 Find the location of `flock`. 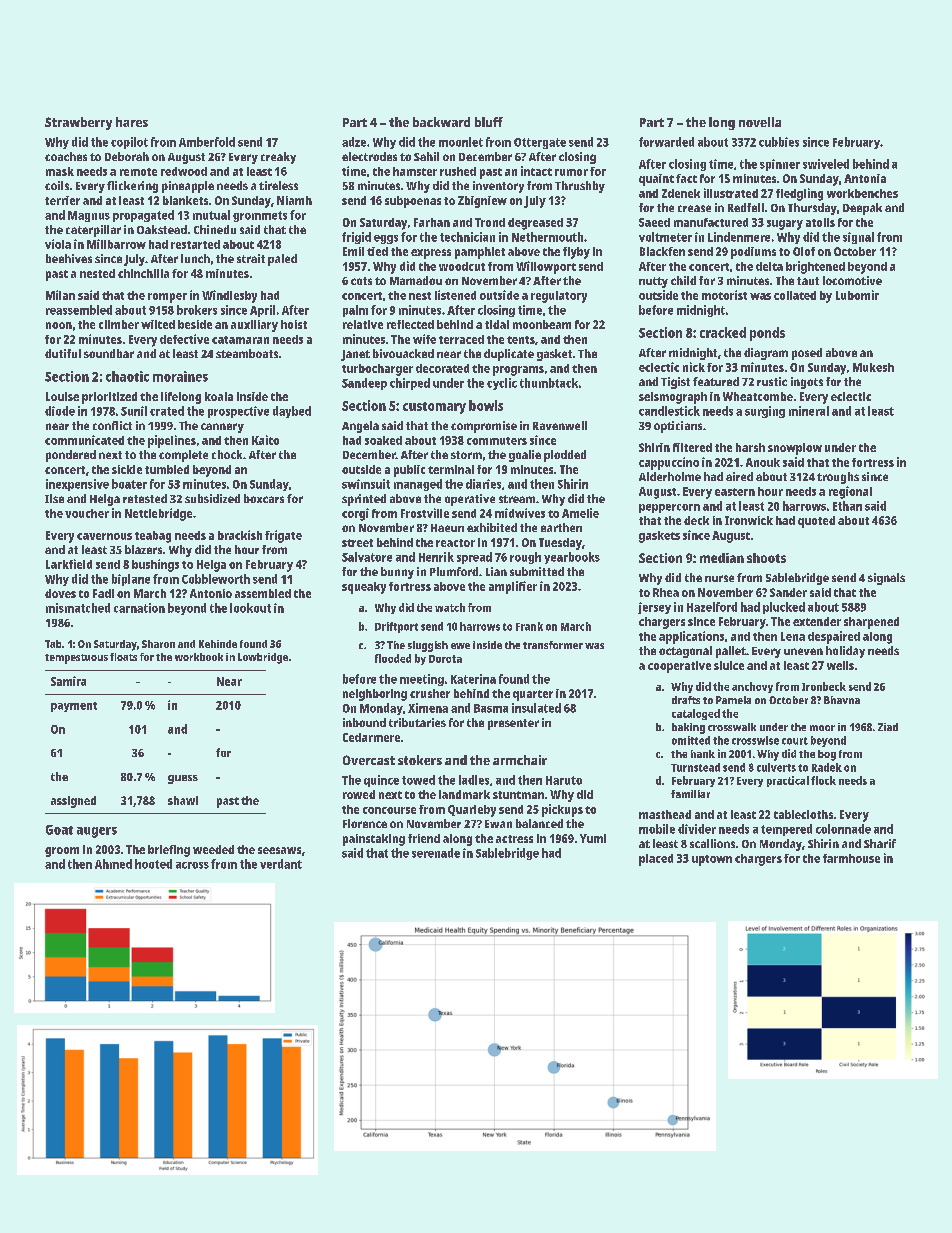

flock is located at coordinates (823, 780).
